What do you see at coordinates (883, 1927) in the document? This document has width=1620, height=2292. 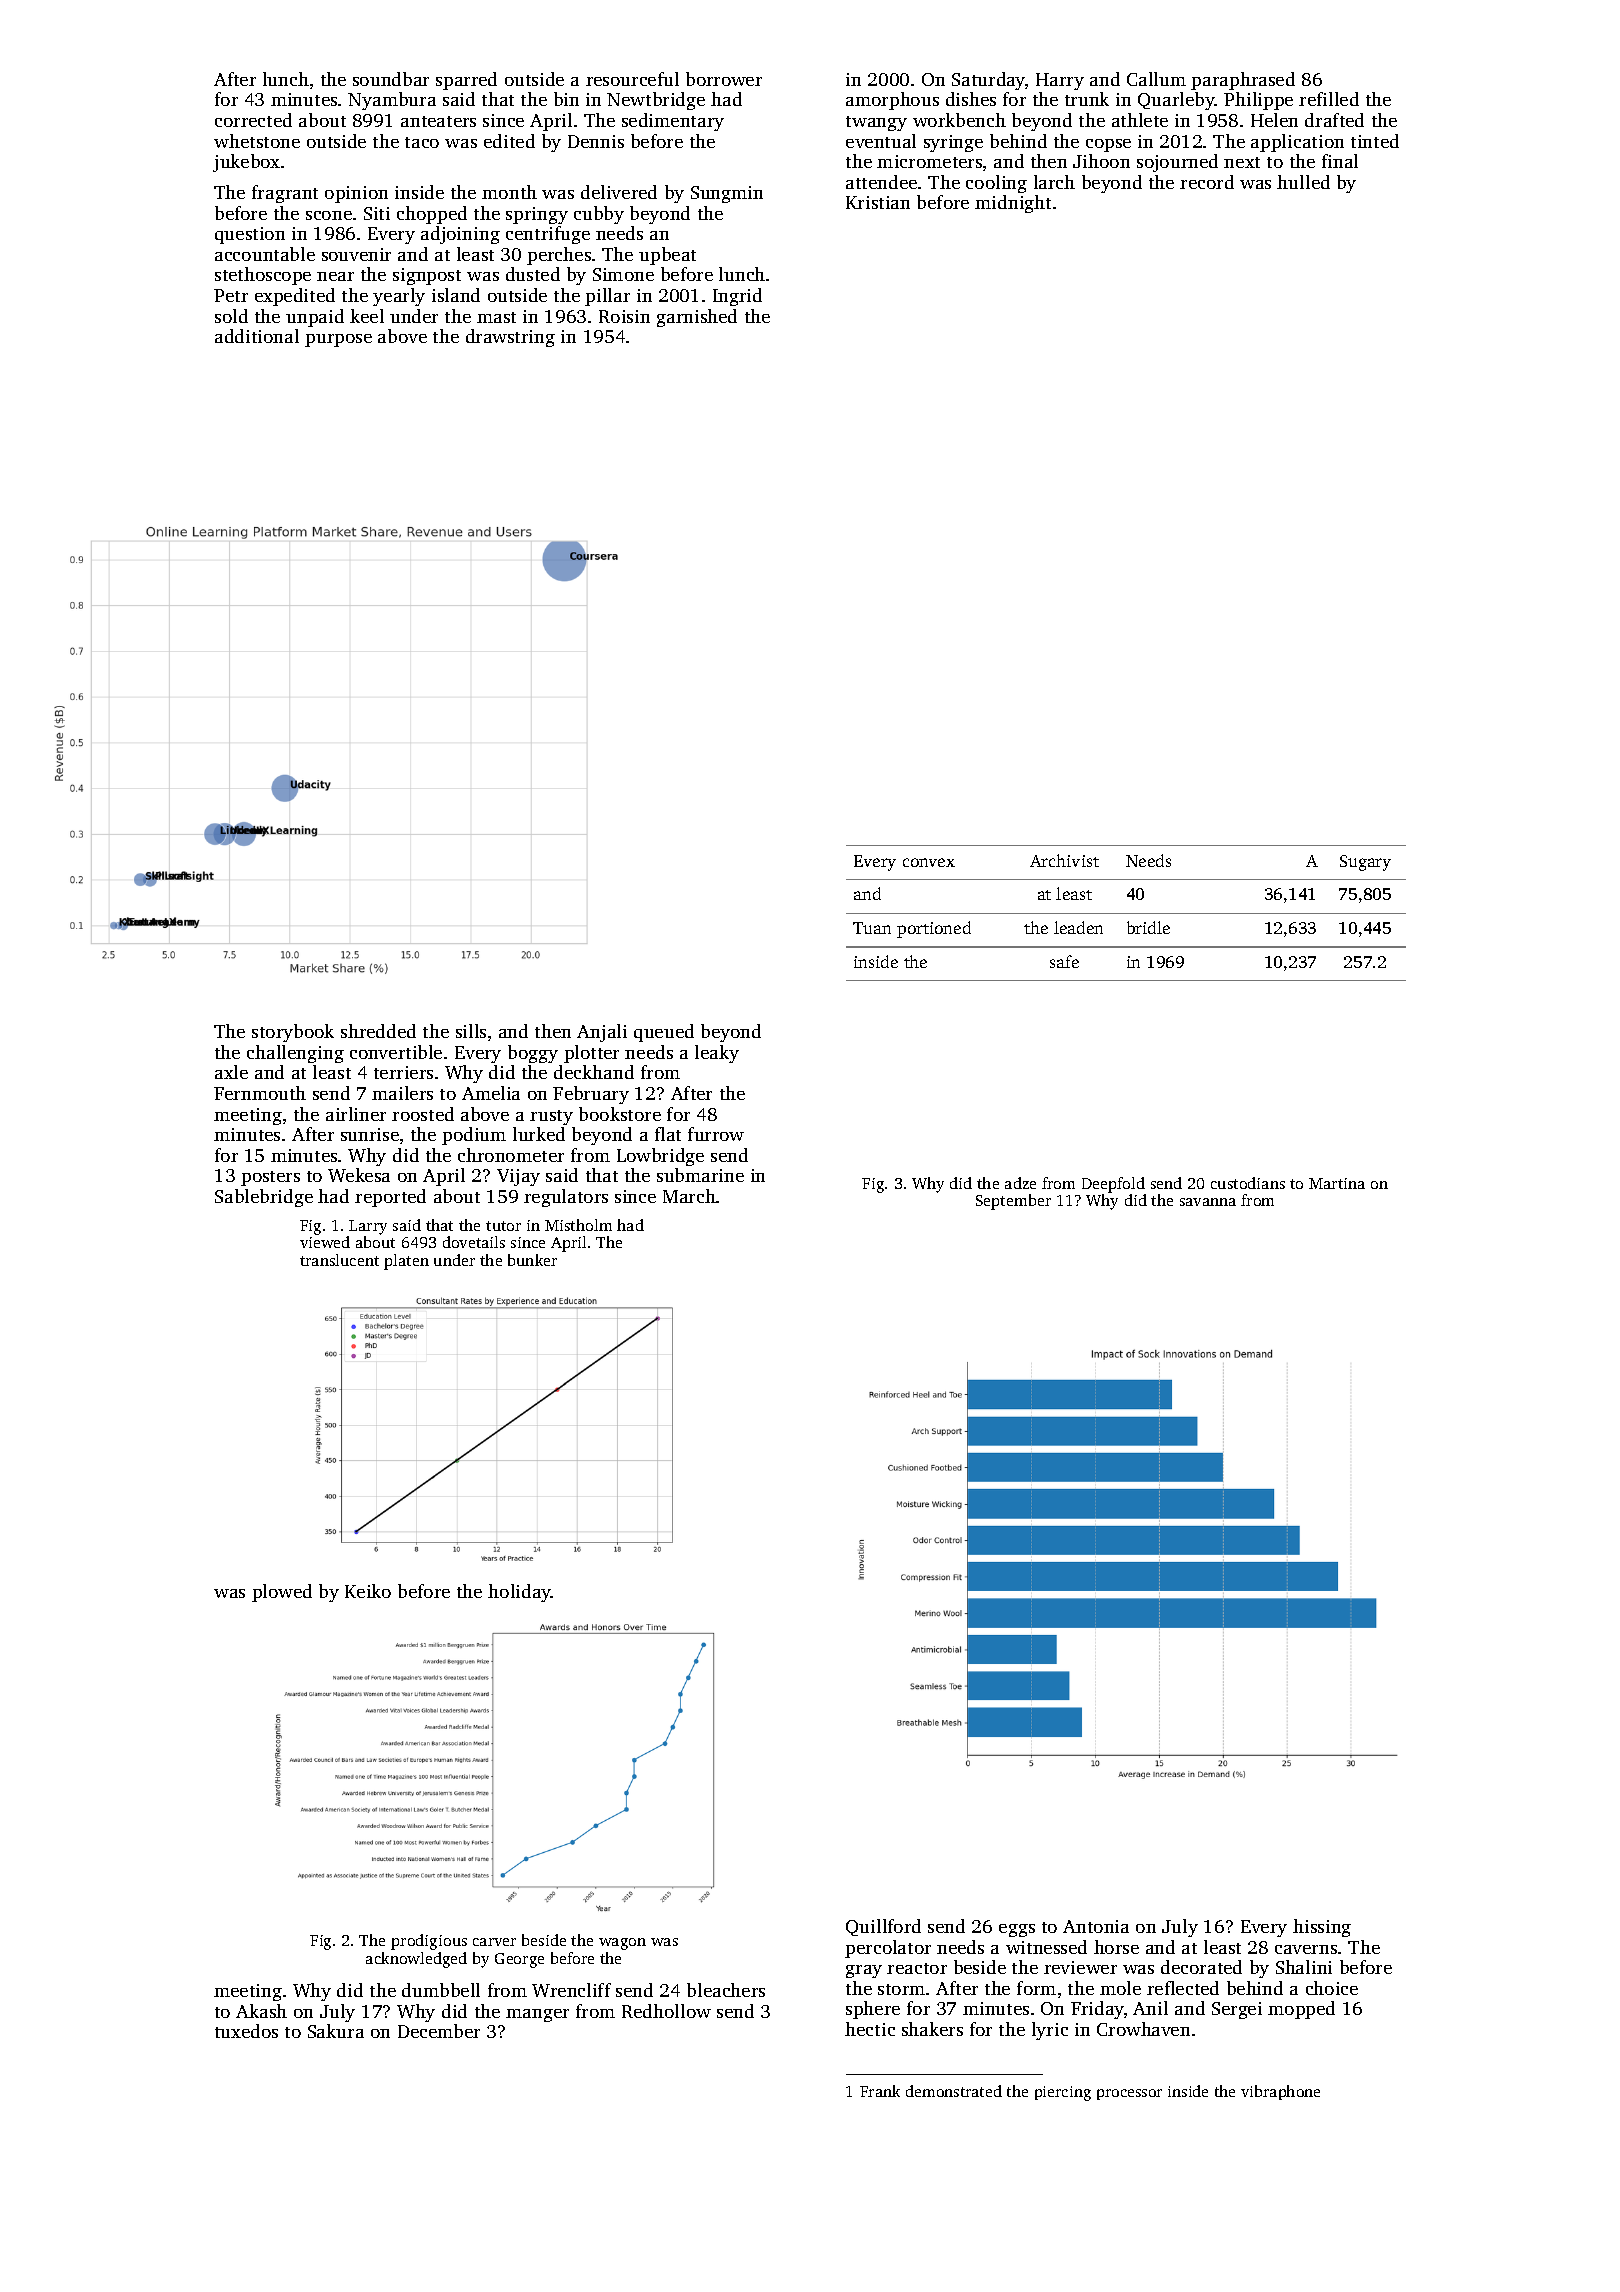 I see `Quillford` at bounding box center [883, 1927].
